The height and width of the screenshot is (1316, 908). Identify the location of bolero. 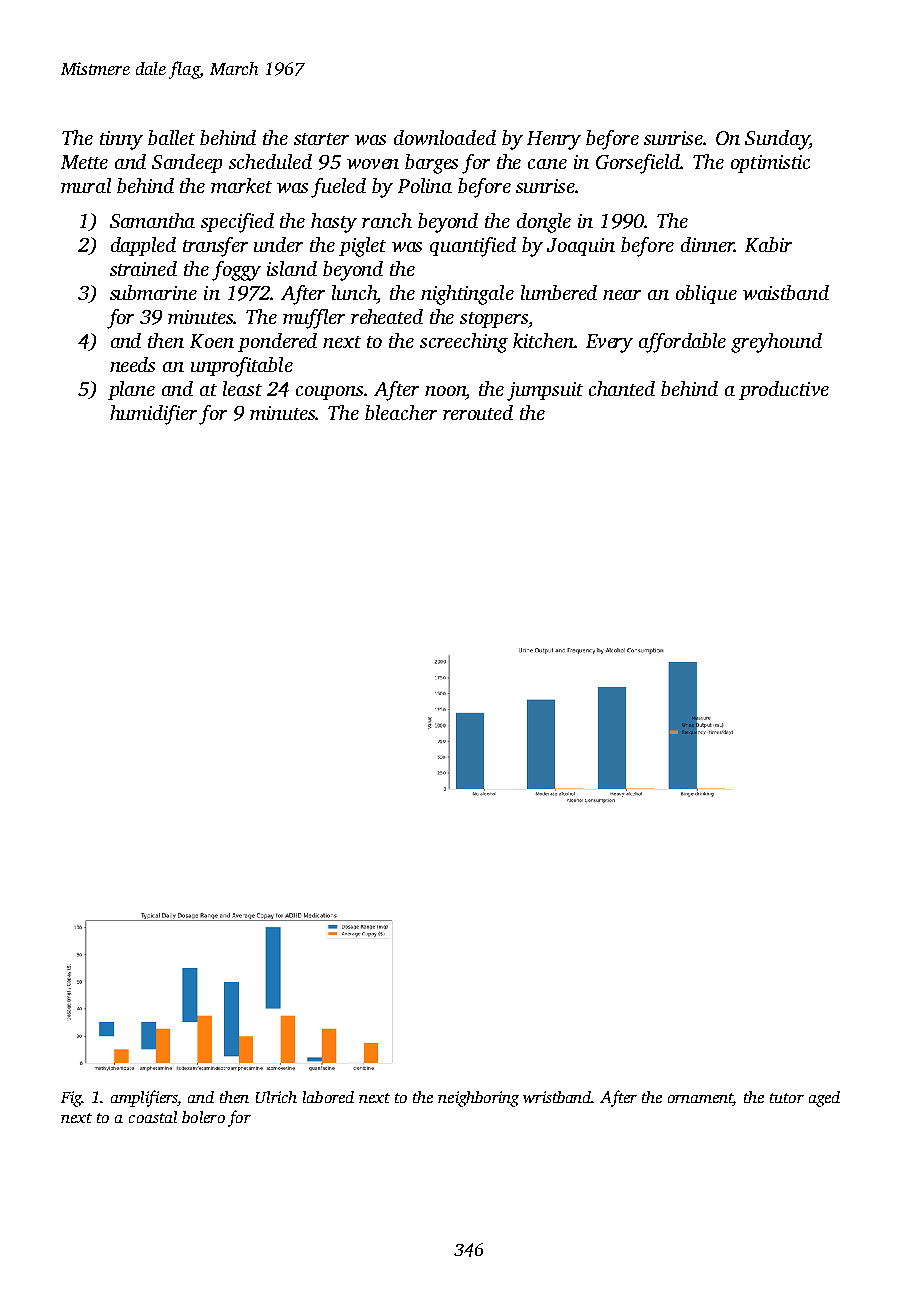
(203, 1117).
